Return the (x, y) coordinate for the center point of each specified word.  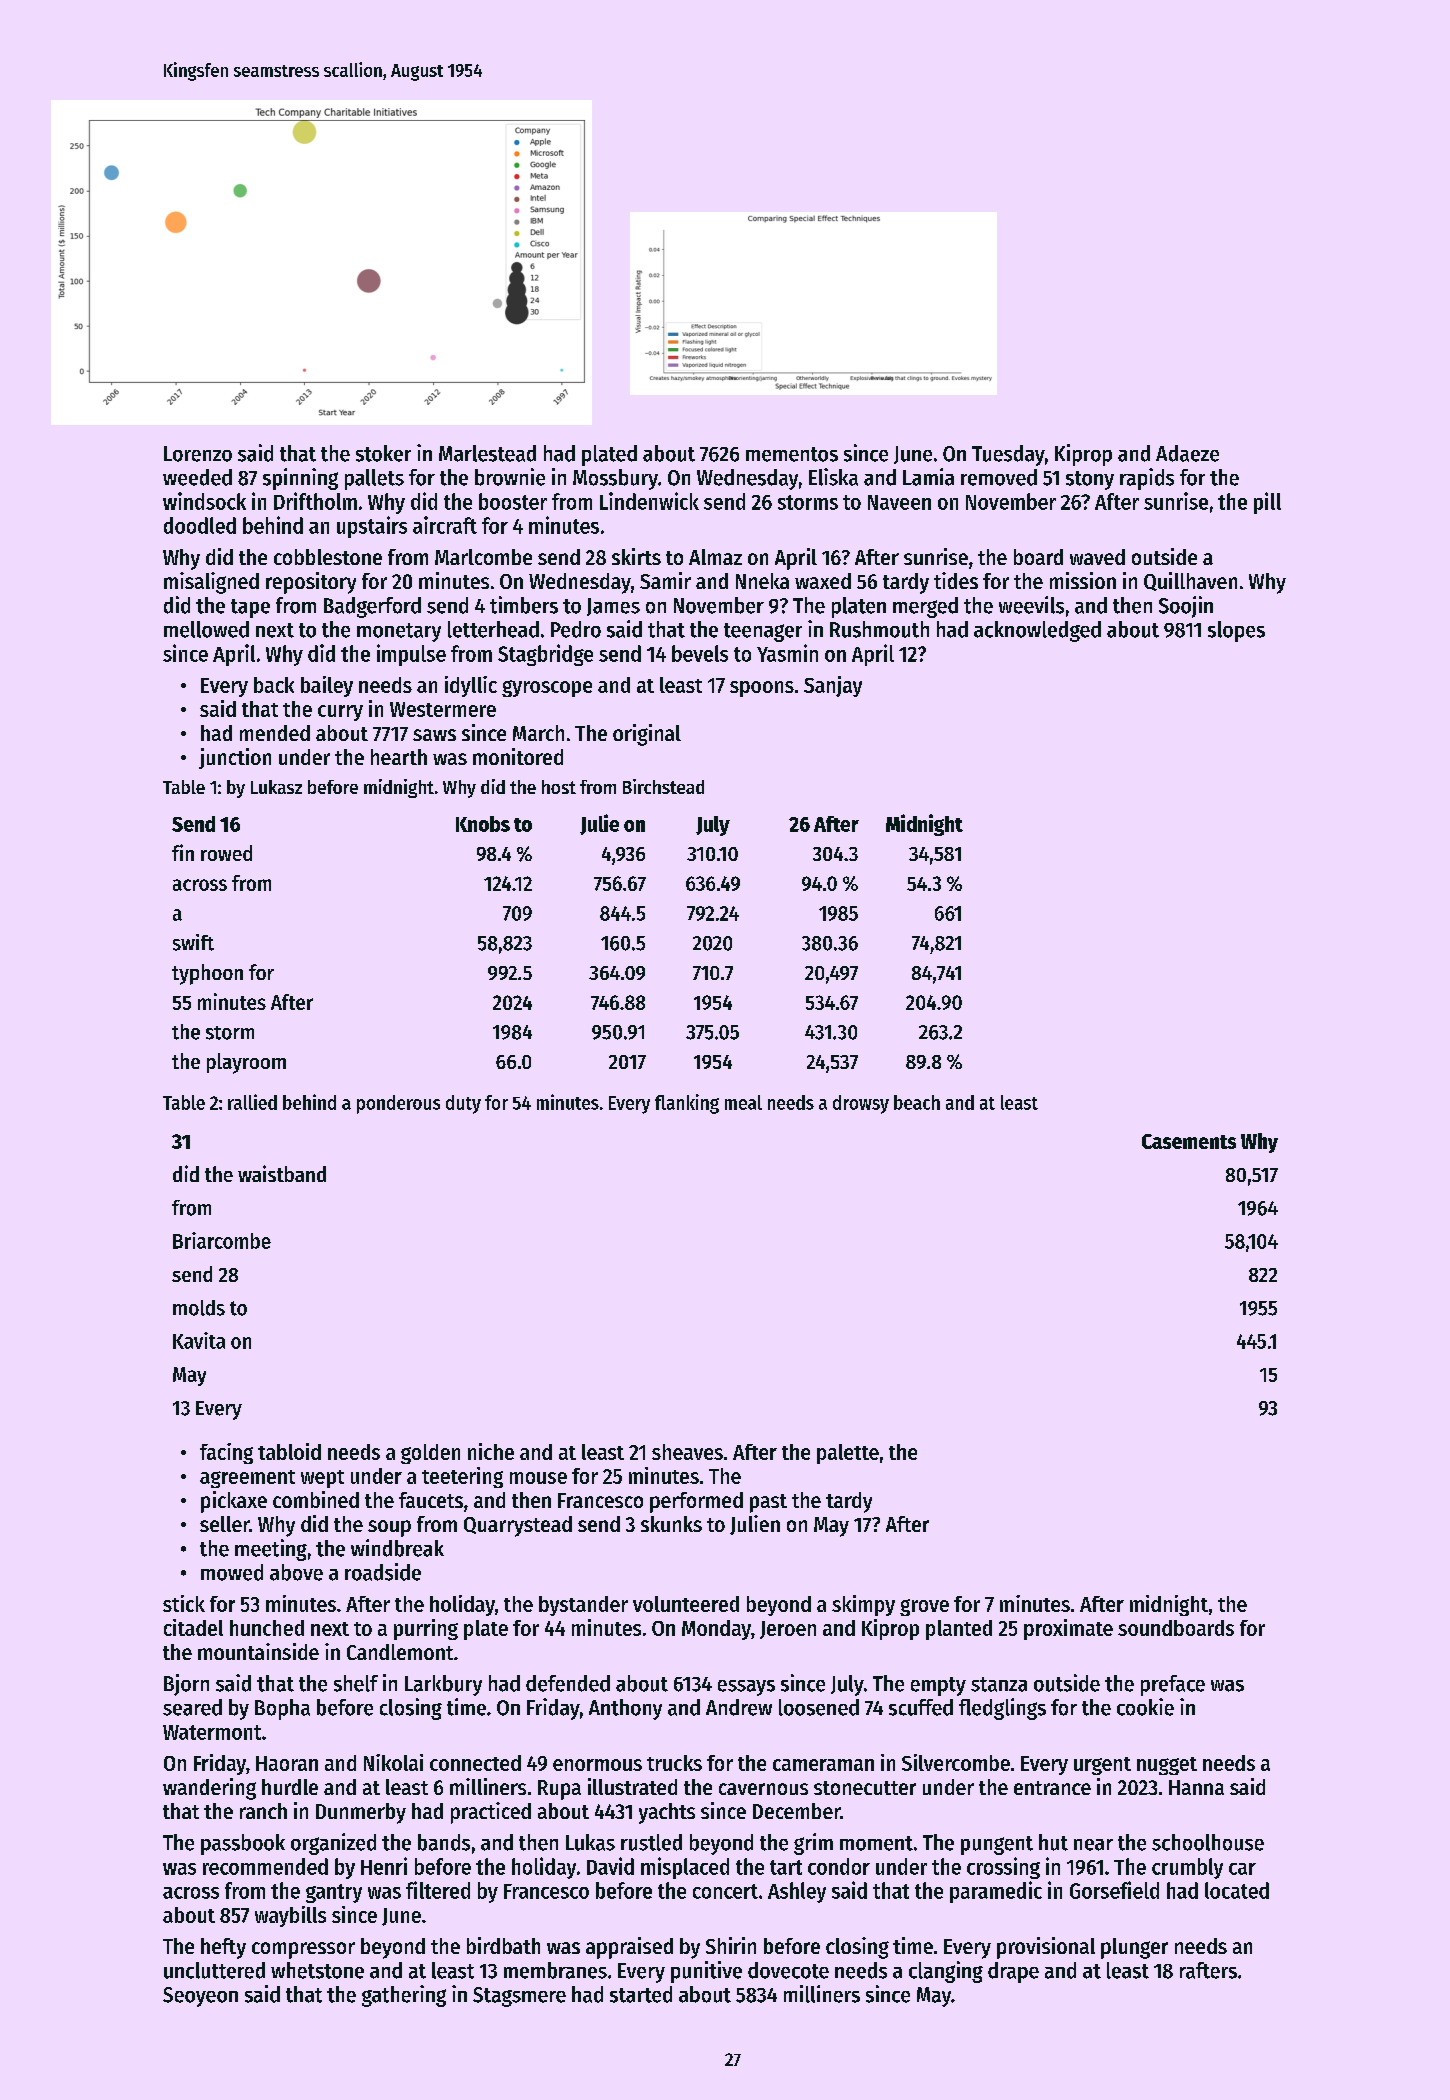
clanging (946, 1972)
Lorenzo (198, 454)
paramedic (996, 1892)
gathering (404, 1996)
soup (389, 1528)
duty (463, 1104)
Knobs (483, 824)
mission (1083, 580)
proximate (1068, 1629)
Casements (1189, 1141)
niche (491, 1451)
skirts (636, 556)
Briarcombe (222, 1240)
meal (743, 1102)
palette (848, 1454)
